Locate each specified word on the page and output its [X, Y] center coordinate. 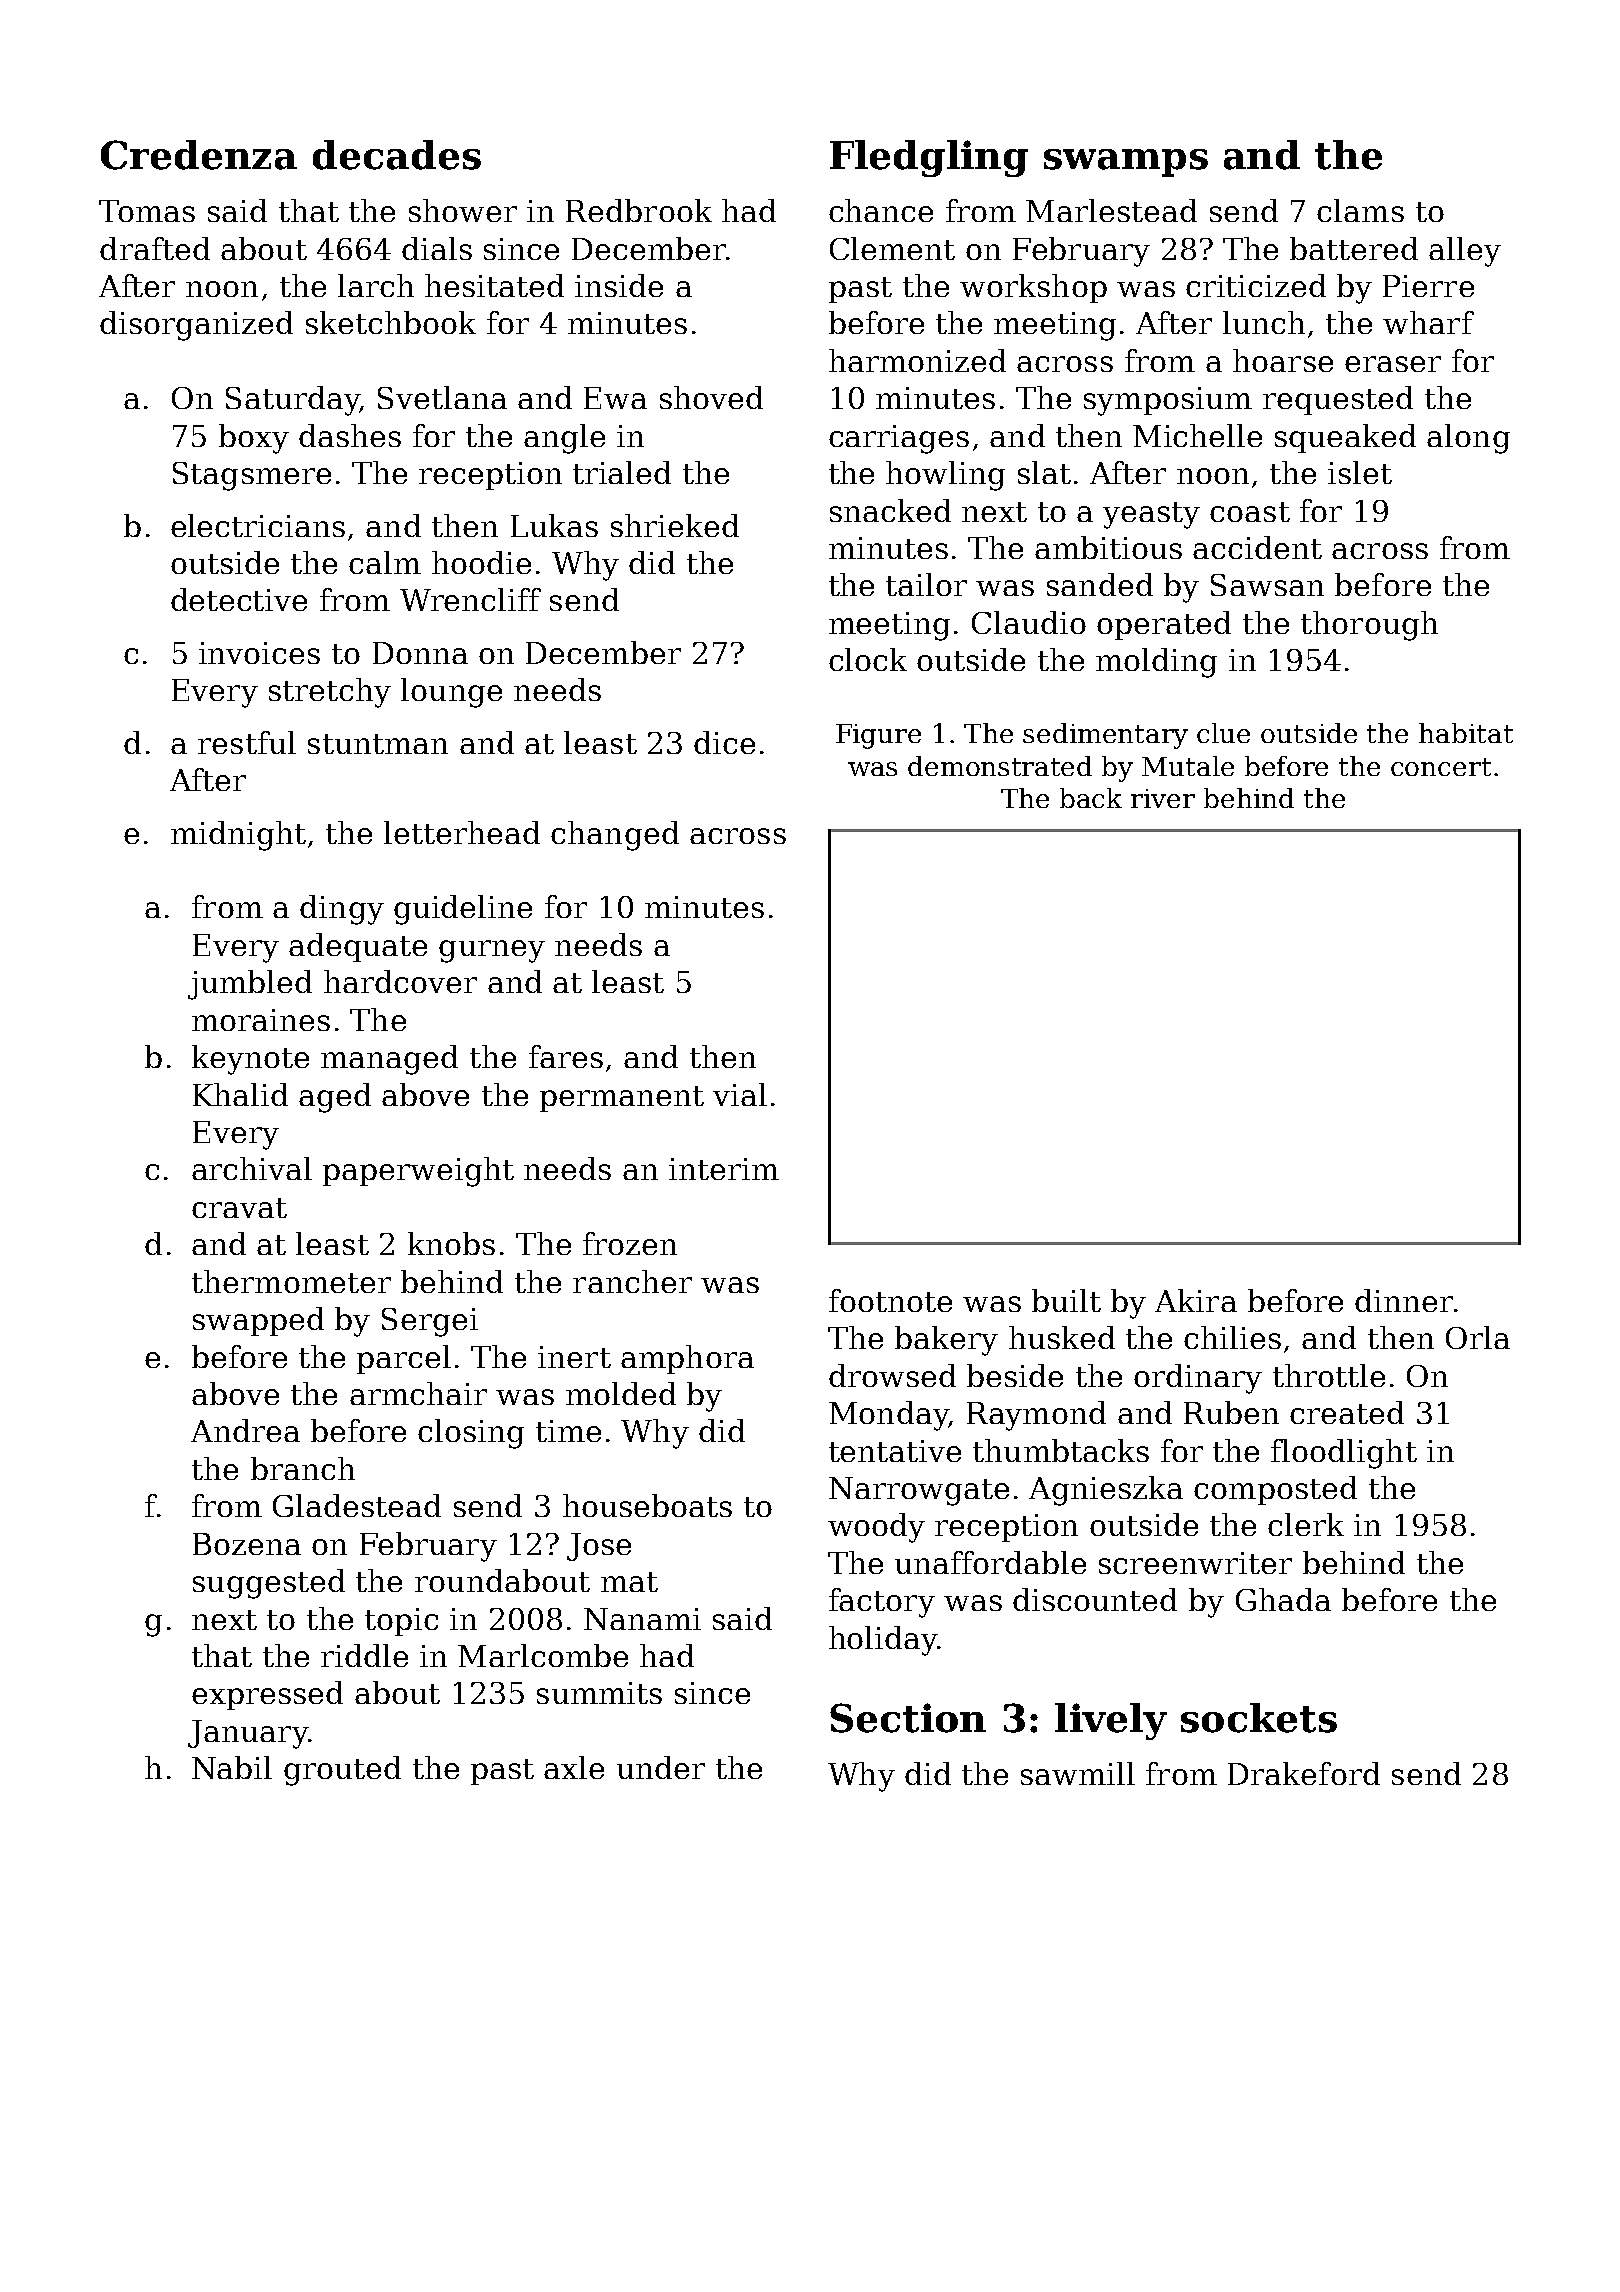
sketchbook [391, 322]
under [661, 1767]
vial [740, 1094]
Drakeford [1304, 1773]
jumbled [250, 985]
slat [1044, 472]
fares [566, 1056]
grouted [342, 1771]
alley [1465, 252]
